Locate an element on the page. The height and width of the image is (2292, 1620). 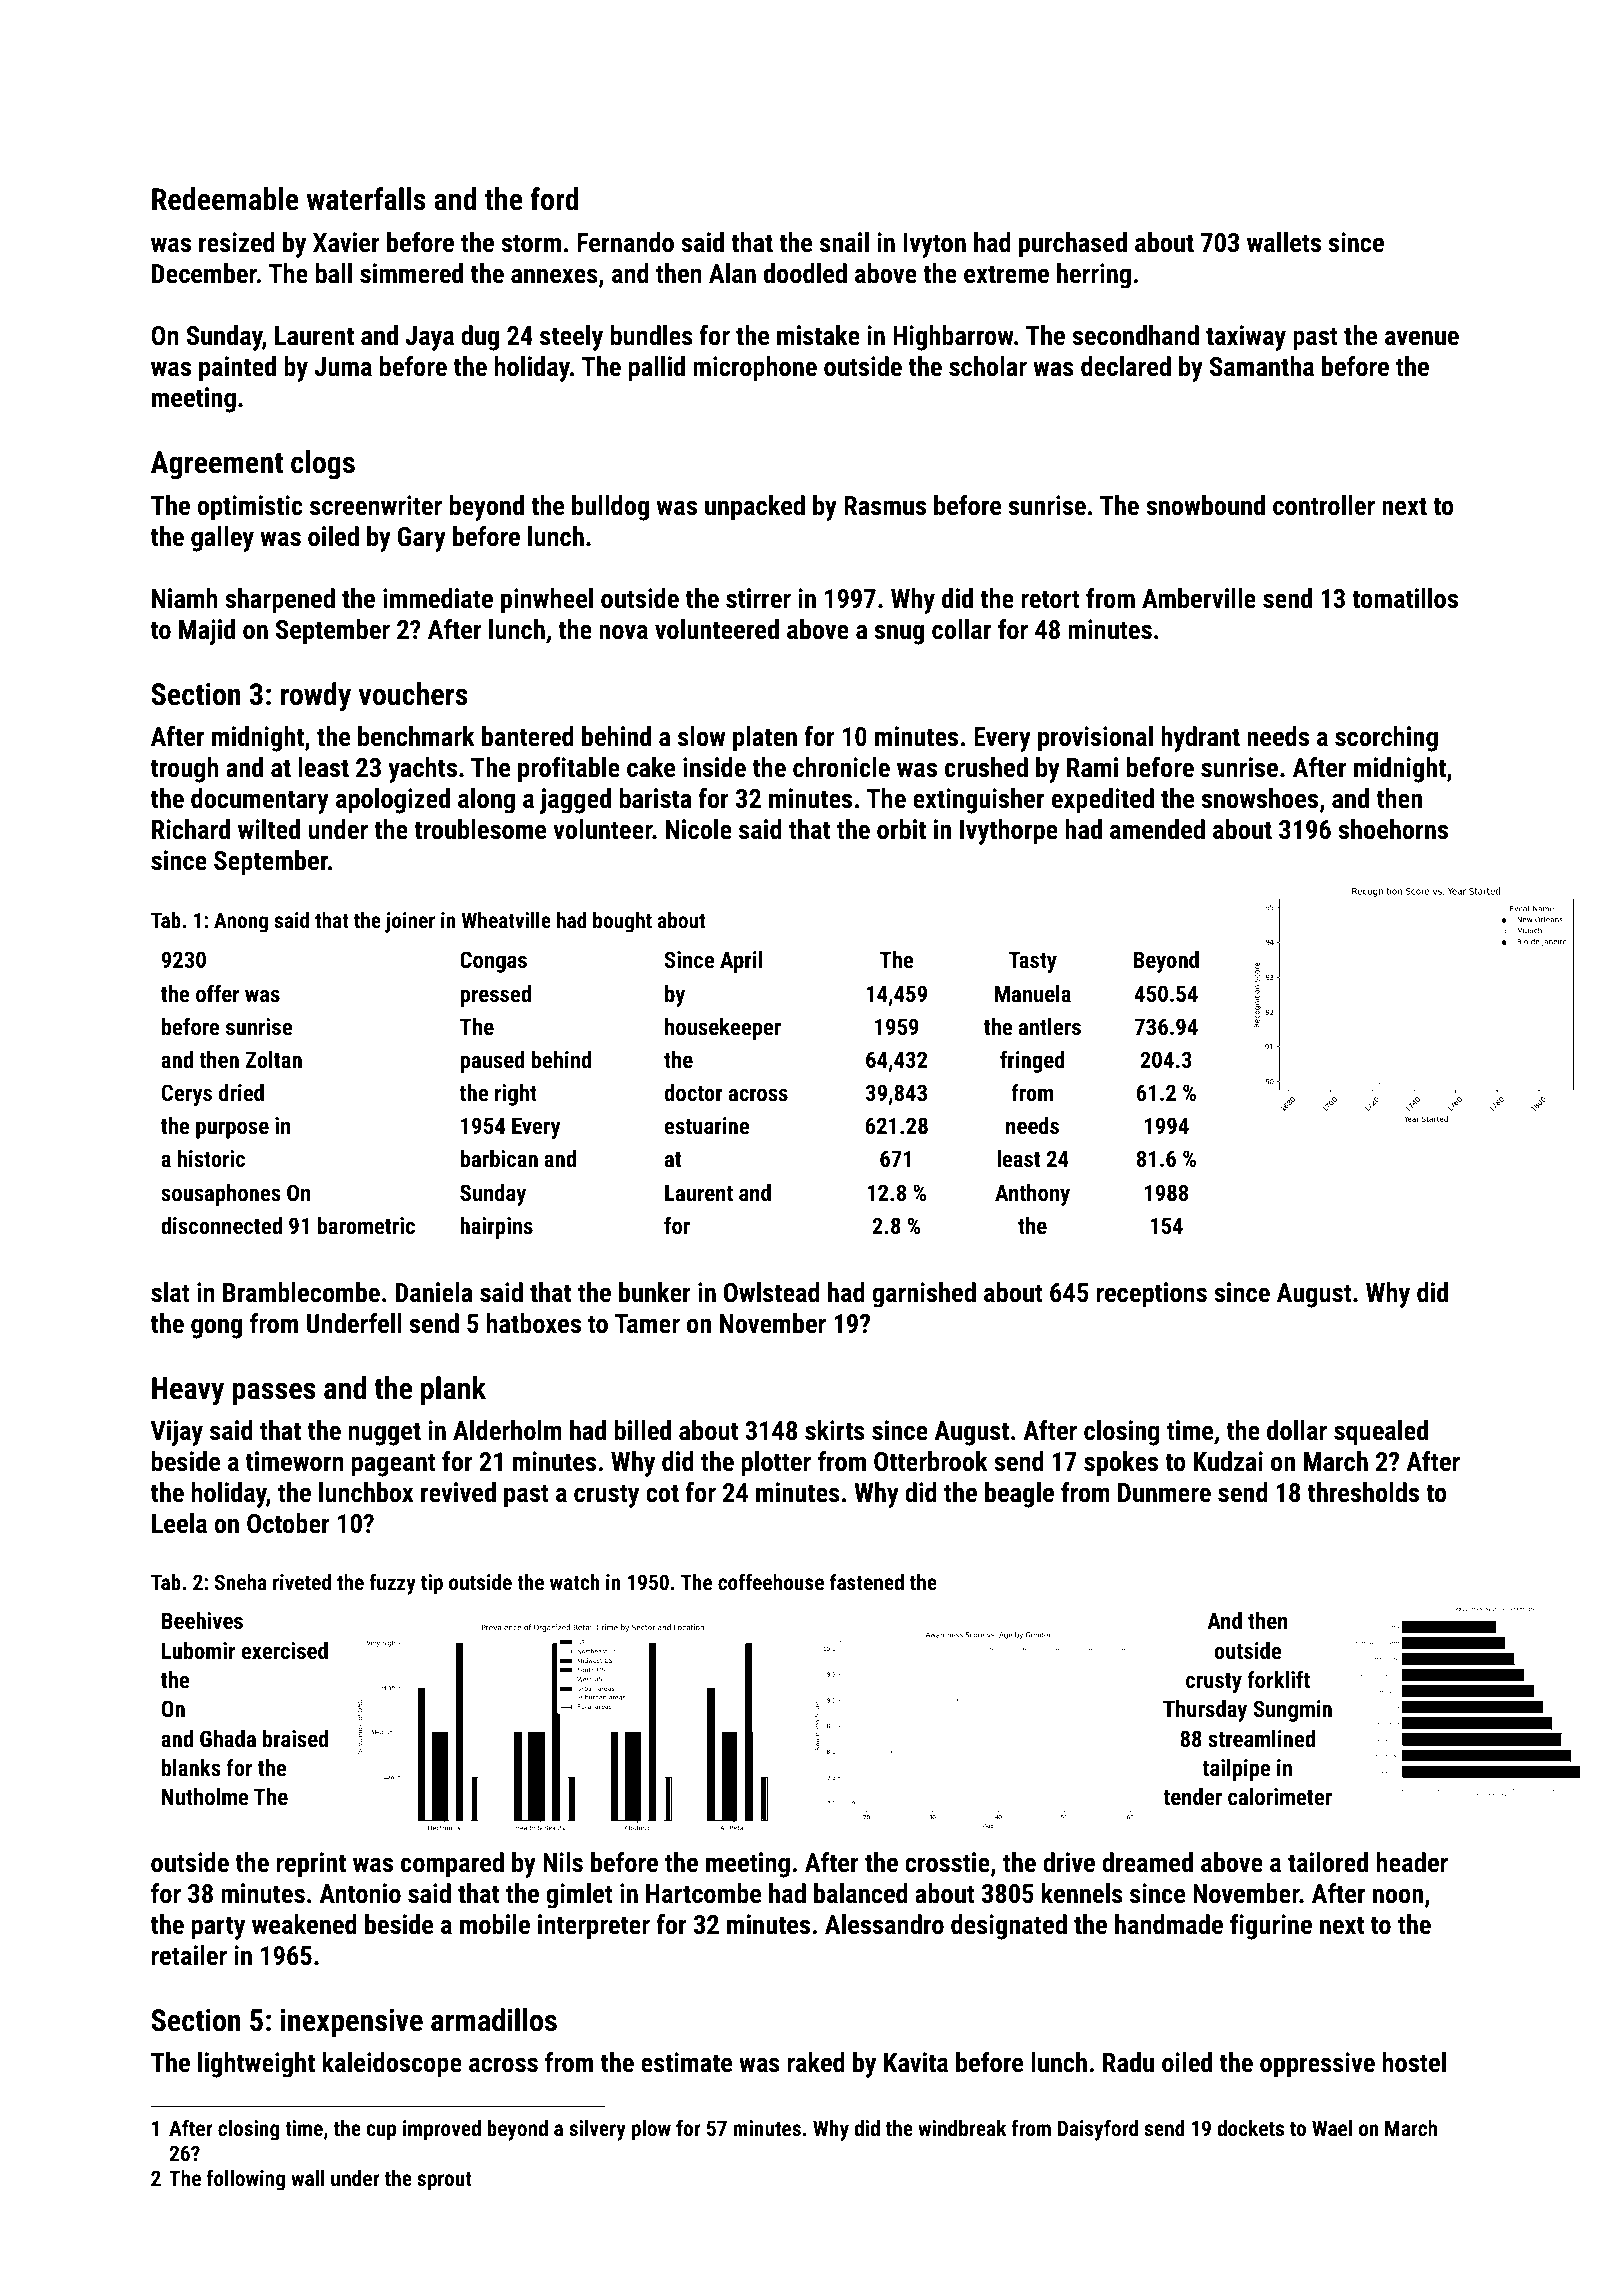
amended is located at coordinates (1157, 829).
